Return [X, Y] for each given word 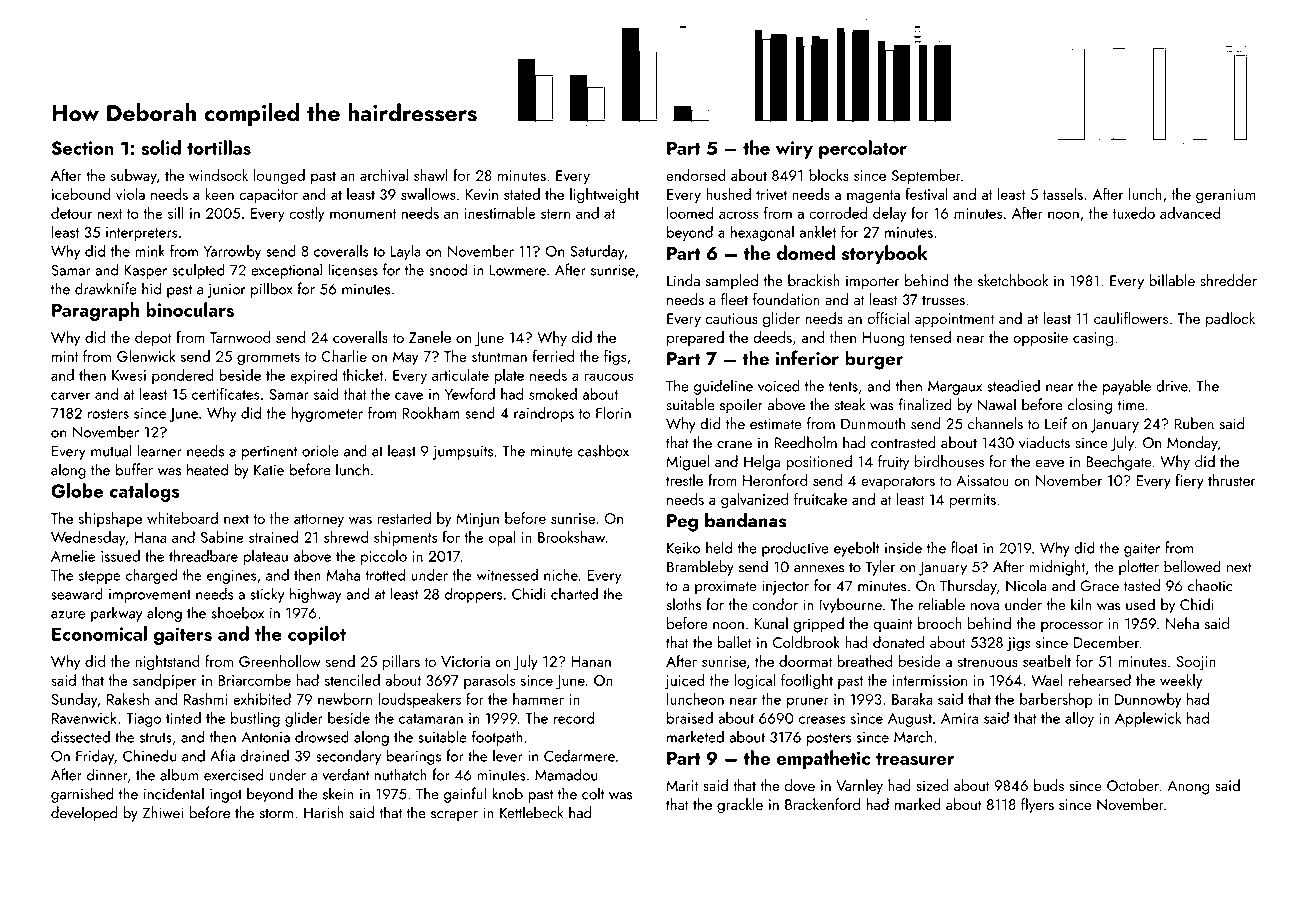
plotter [1139, 568]
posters [829, 739]
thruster [1232, 480]
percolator [863, 149]
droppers [473, 595]
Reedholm [805, 442]
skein [338, 793]
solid [161, 147]
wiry [794, 150]
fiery [1190, 482]
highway [316, 595]
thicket [362, 375]
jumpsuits [463, 453]
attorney [319, 520]
